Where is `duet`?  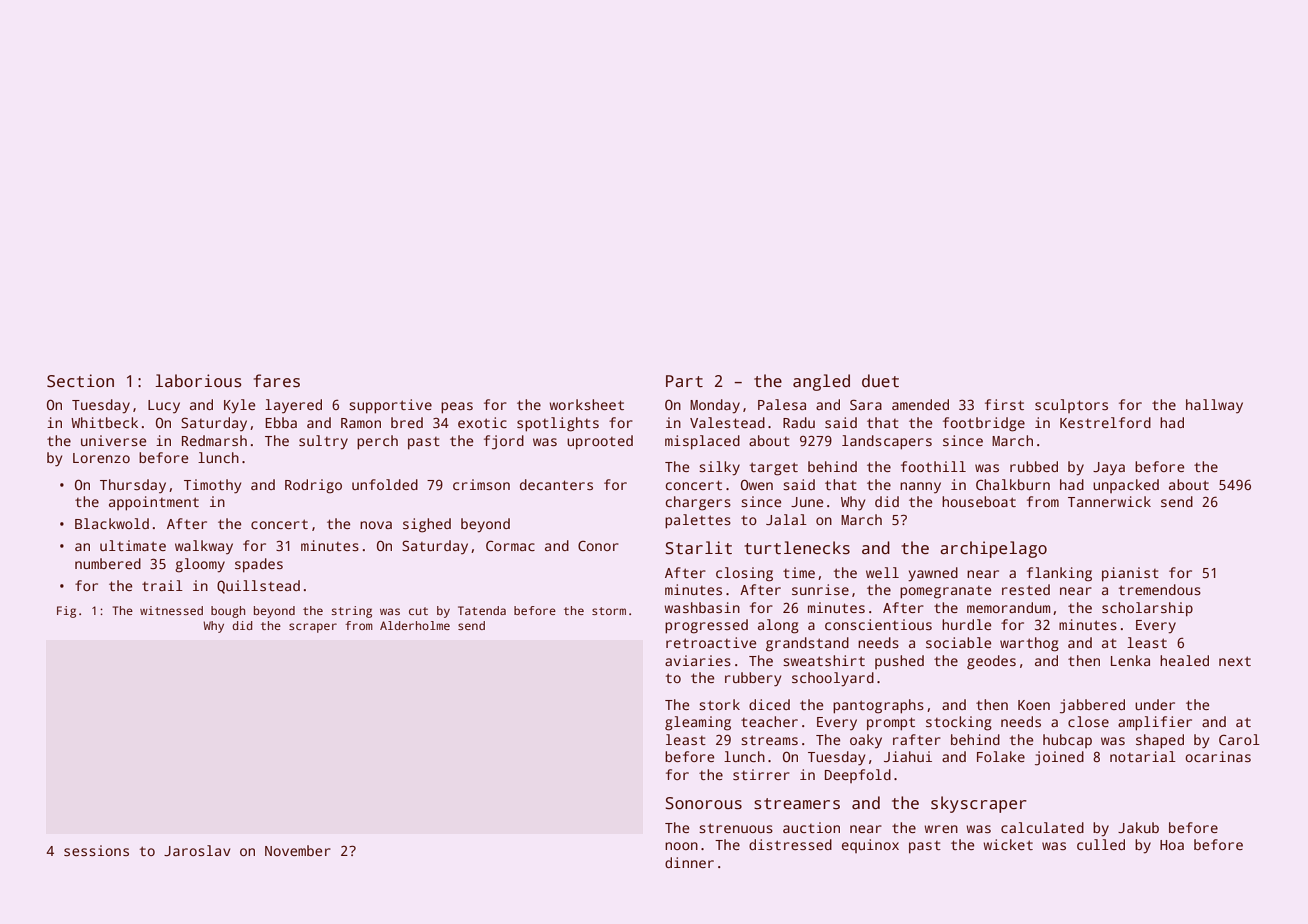
duet is located at coordinates (880, 381).
